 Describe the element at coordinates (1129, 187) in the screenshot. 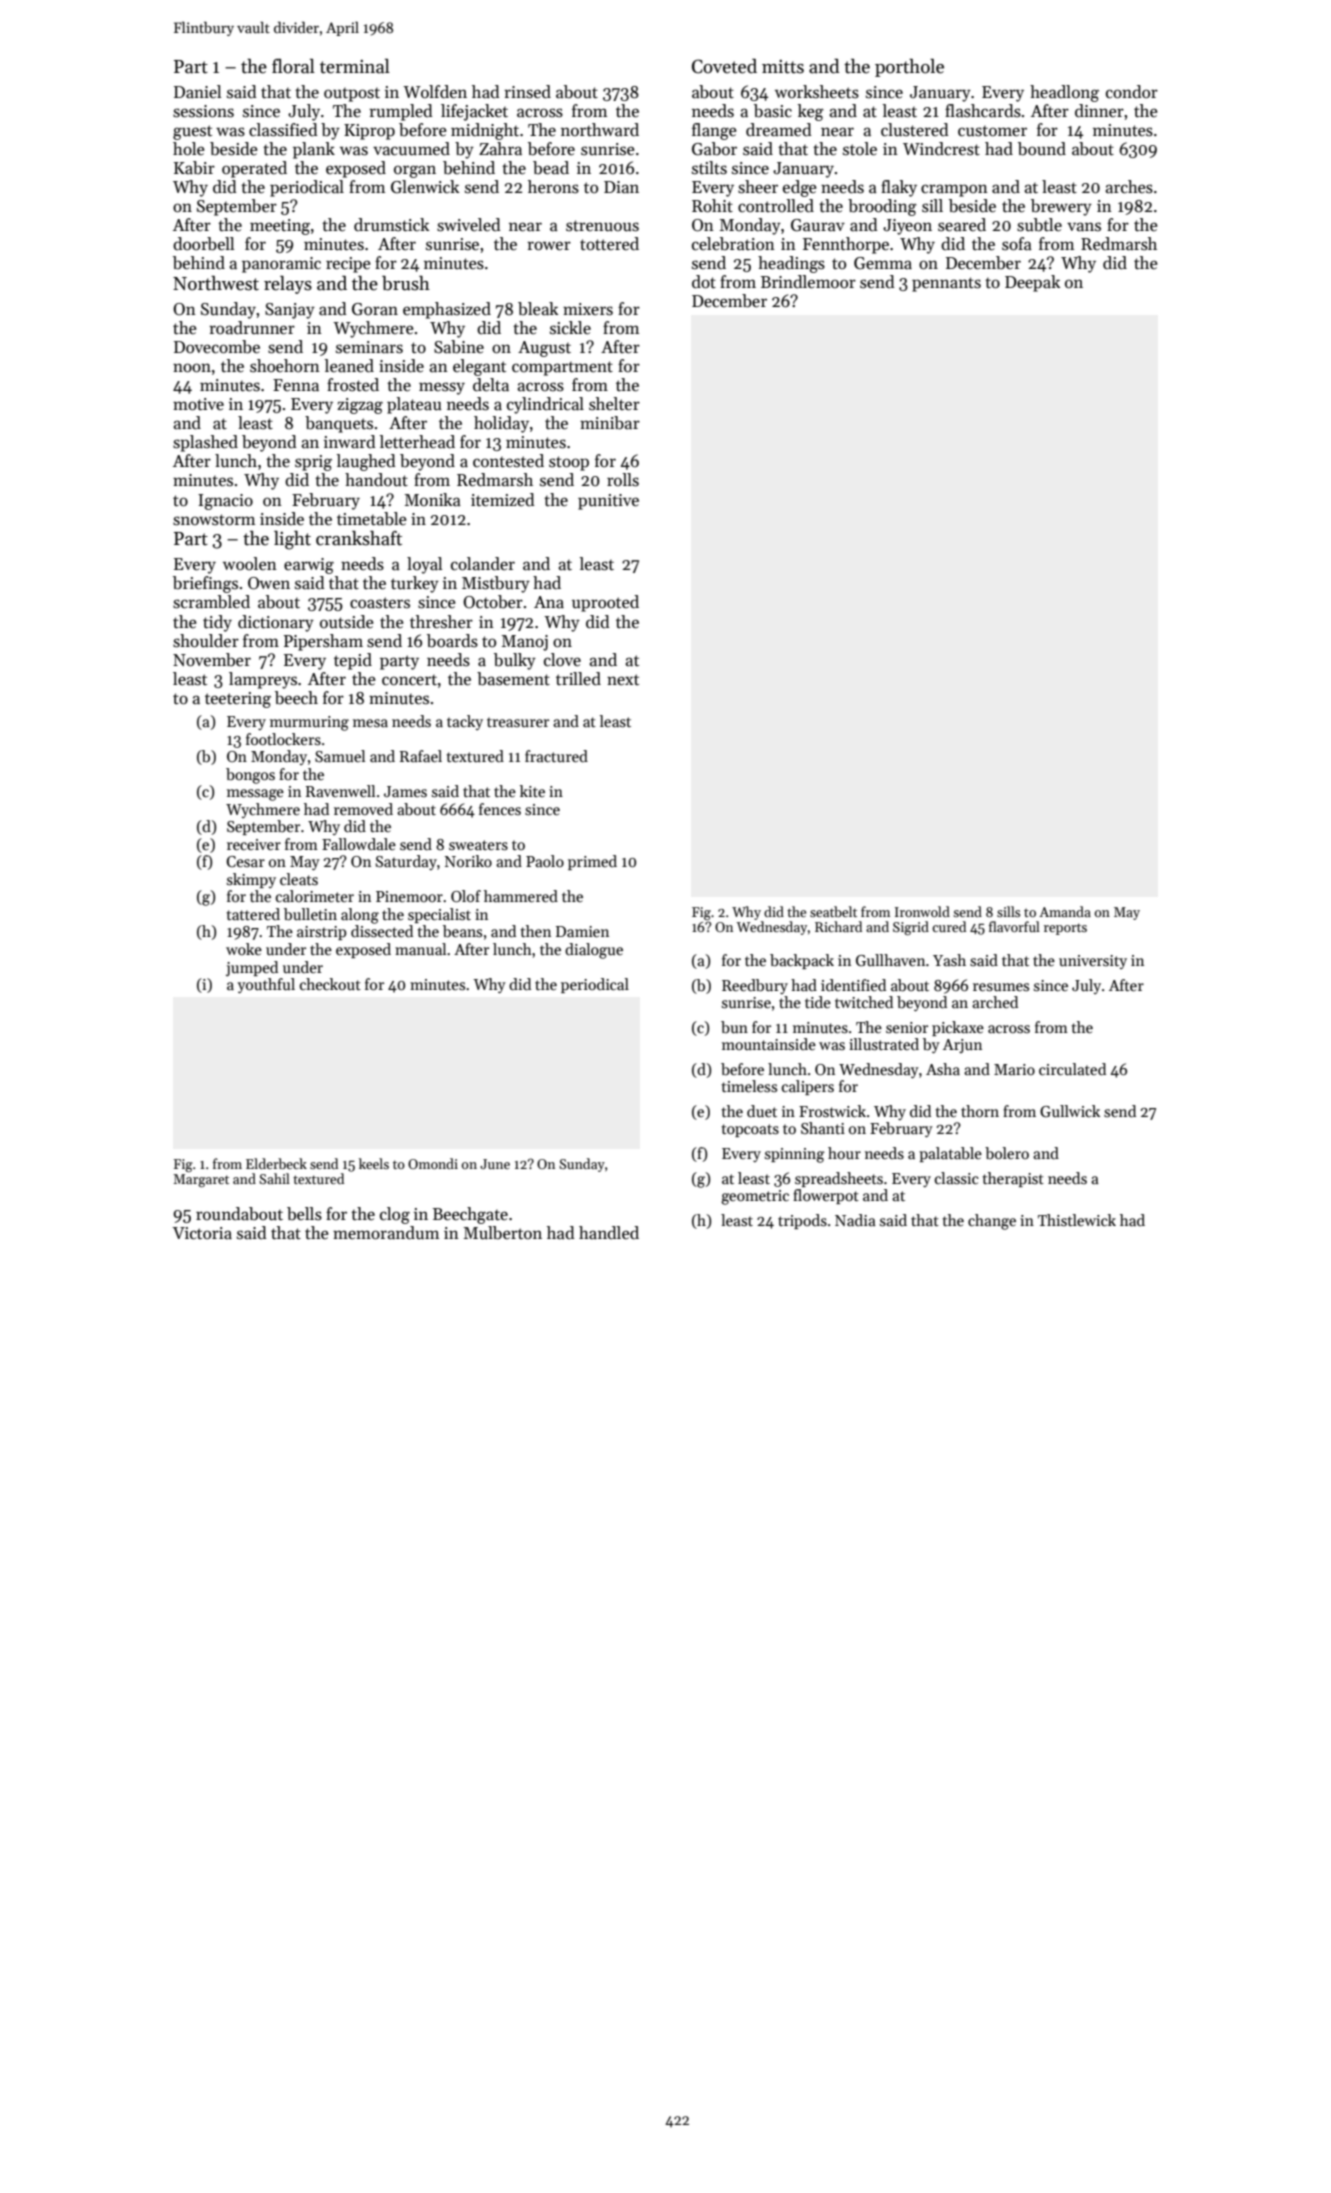

I see `arches` at that location.
